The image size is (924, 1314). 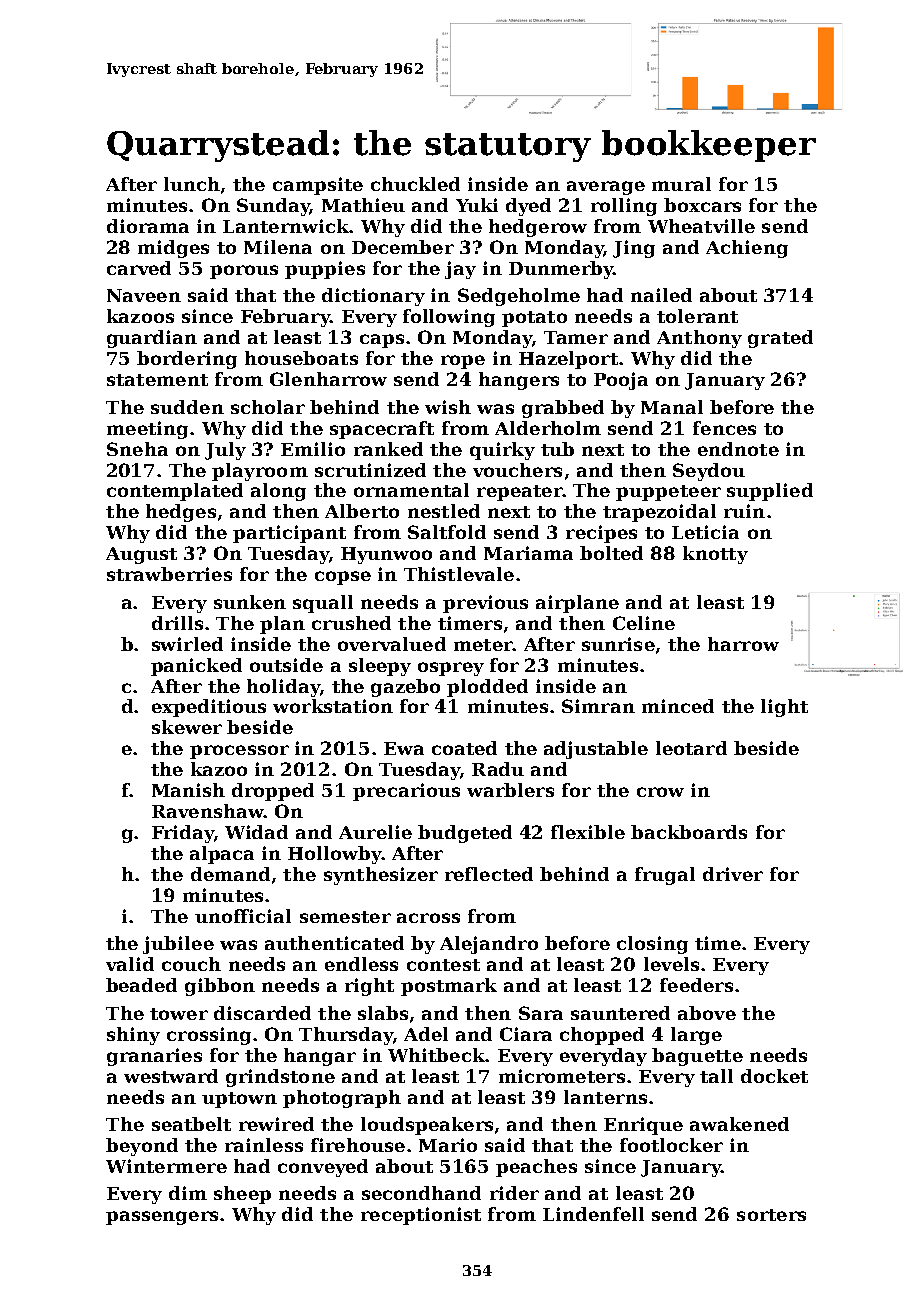 What do you see at coordinates (465, 834) in the page?
I see `budgeted` at bounding box center [465, 834].
